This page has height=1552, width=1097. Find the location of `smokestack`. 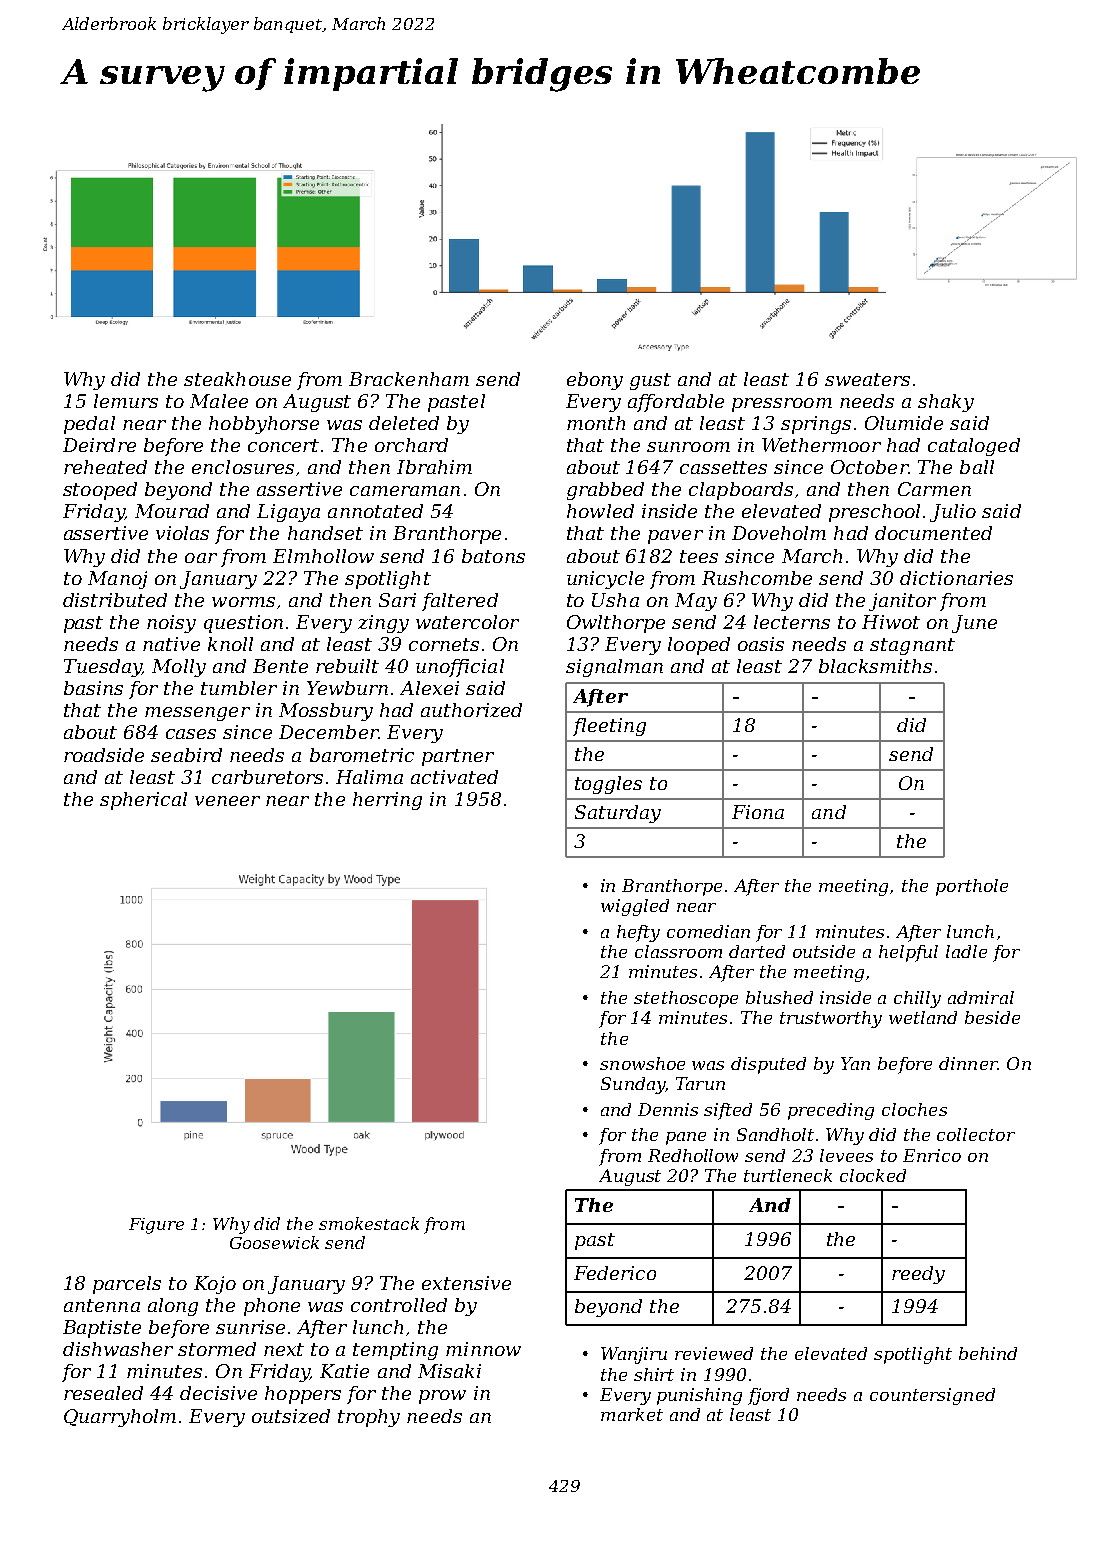

smokestack is located at coordinates (369, 1223).
